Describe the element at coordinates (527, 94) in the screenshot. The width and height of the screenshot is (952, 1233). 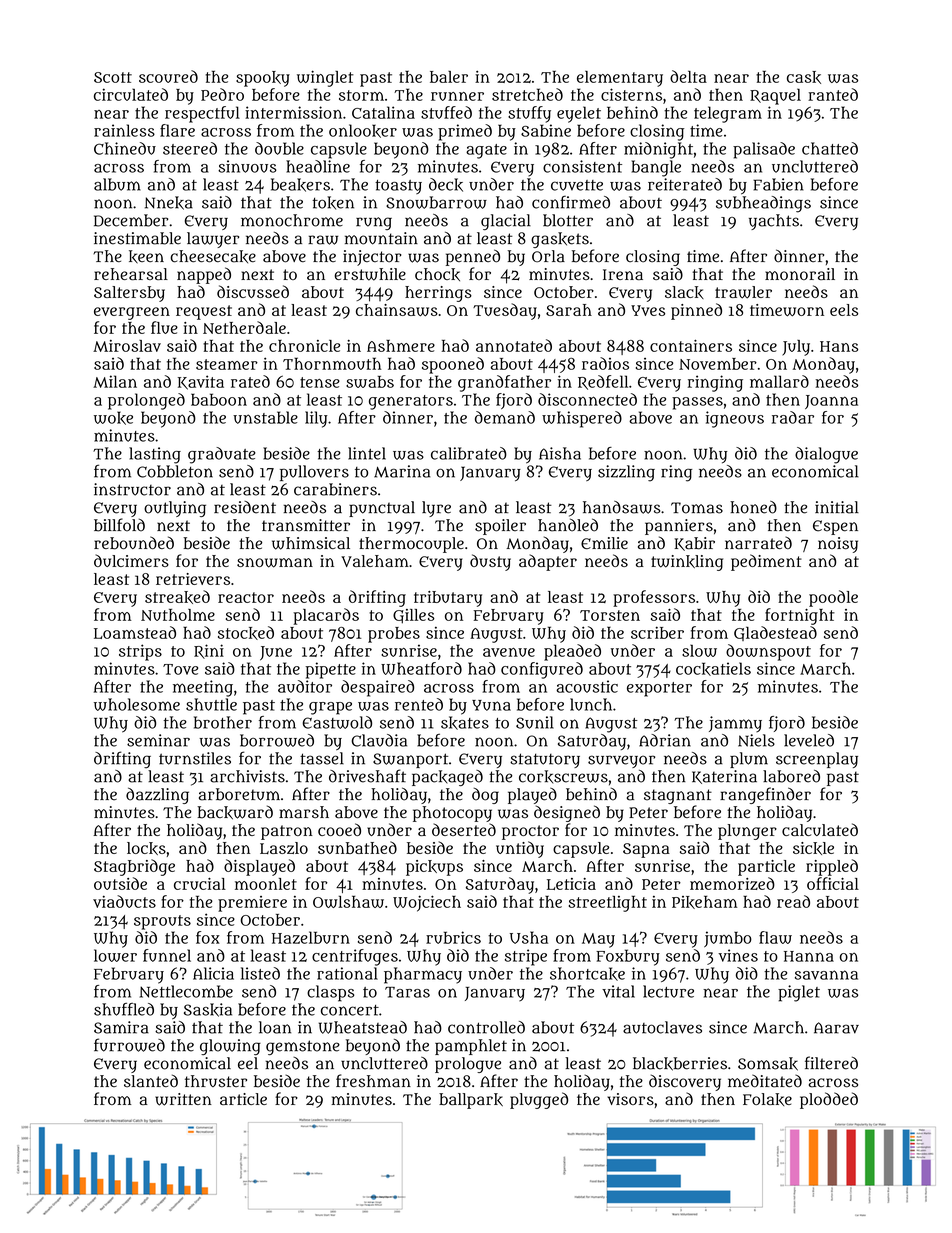
I see `stretched` at that location.
